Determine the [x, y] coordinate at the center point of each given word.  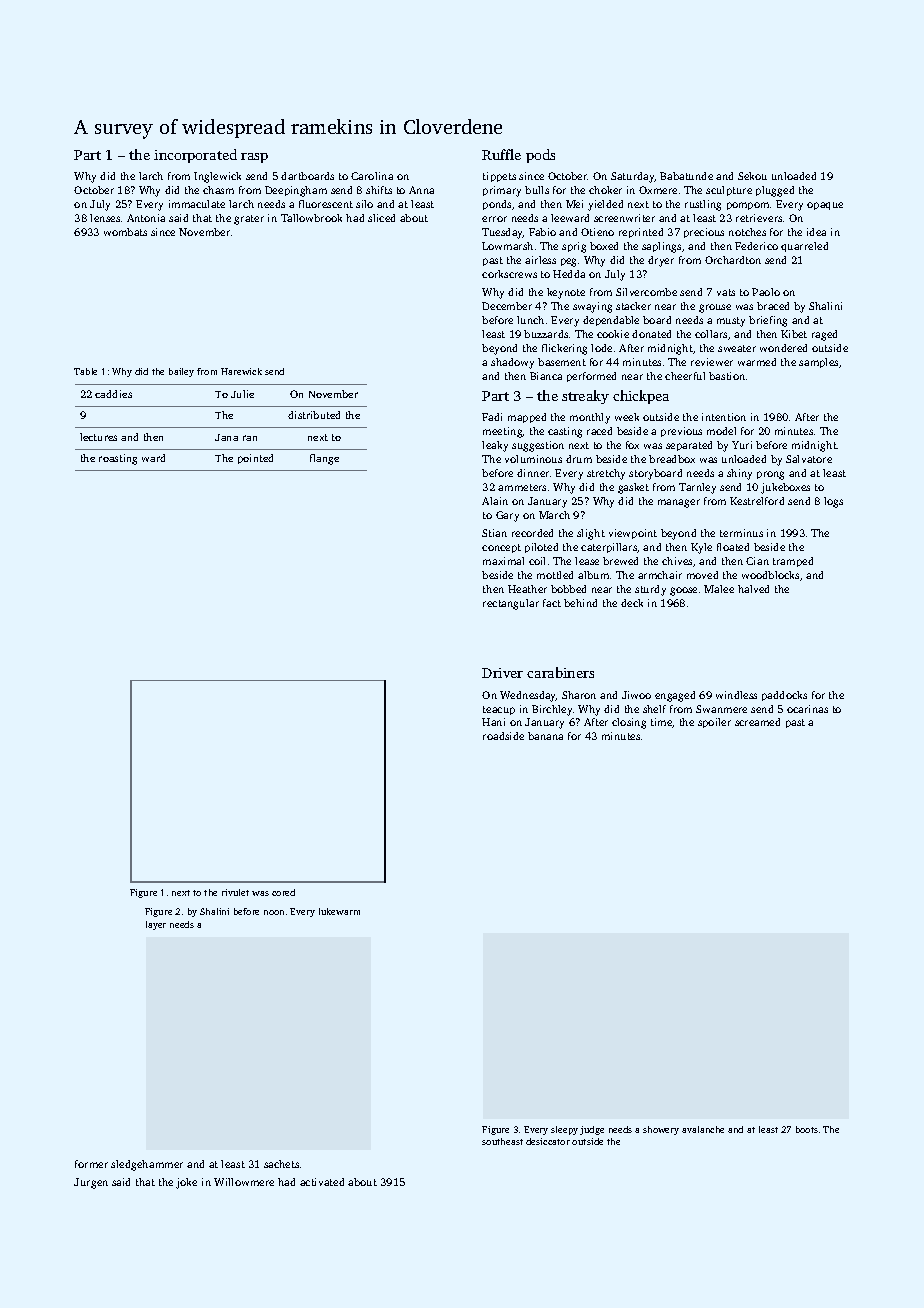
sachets [281, 1164]
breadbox [672, 459]
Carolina [372, 176]
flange [324, 459]
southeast [502, 1141]
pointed [255, 459]
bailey [181, 372]
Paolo [766, 292]
